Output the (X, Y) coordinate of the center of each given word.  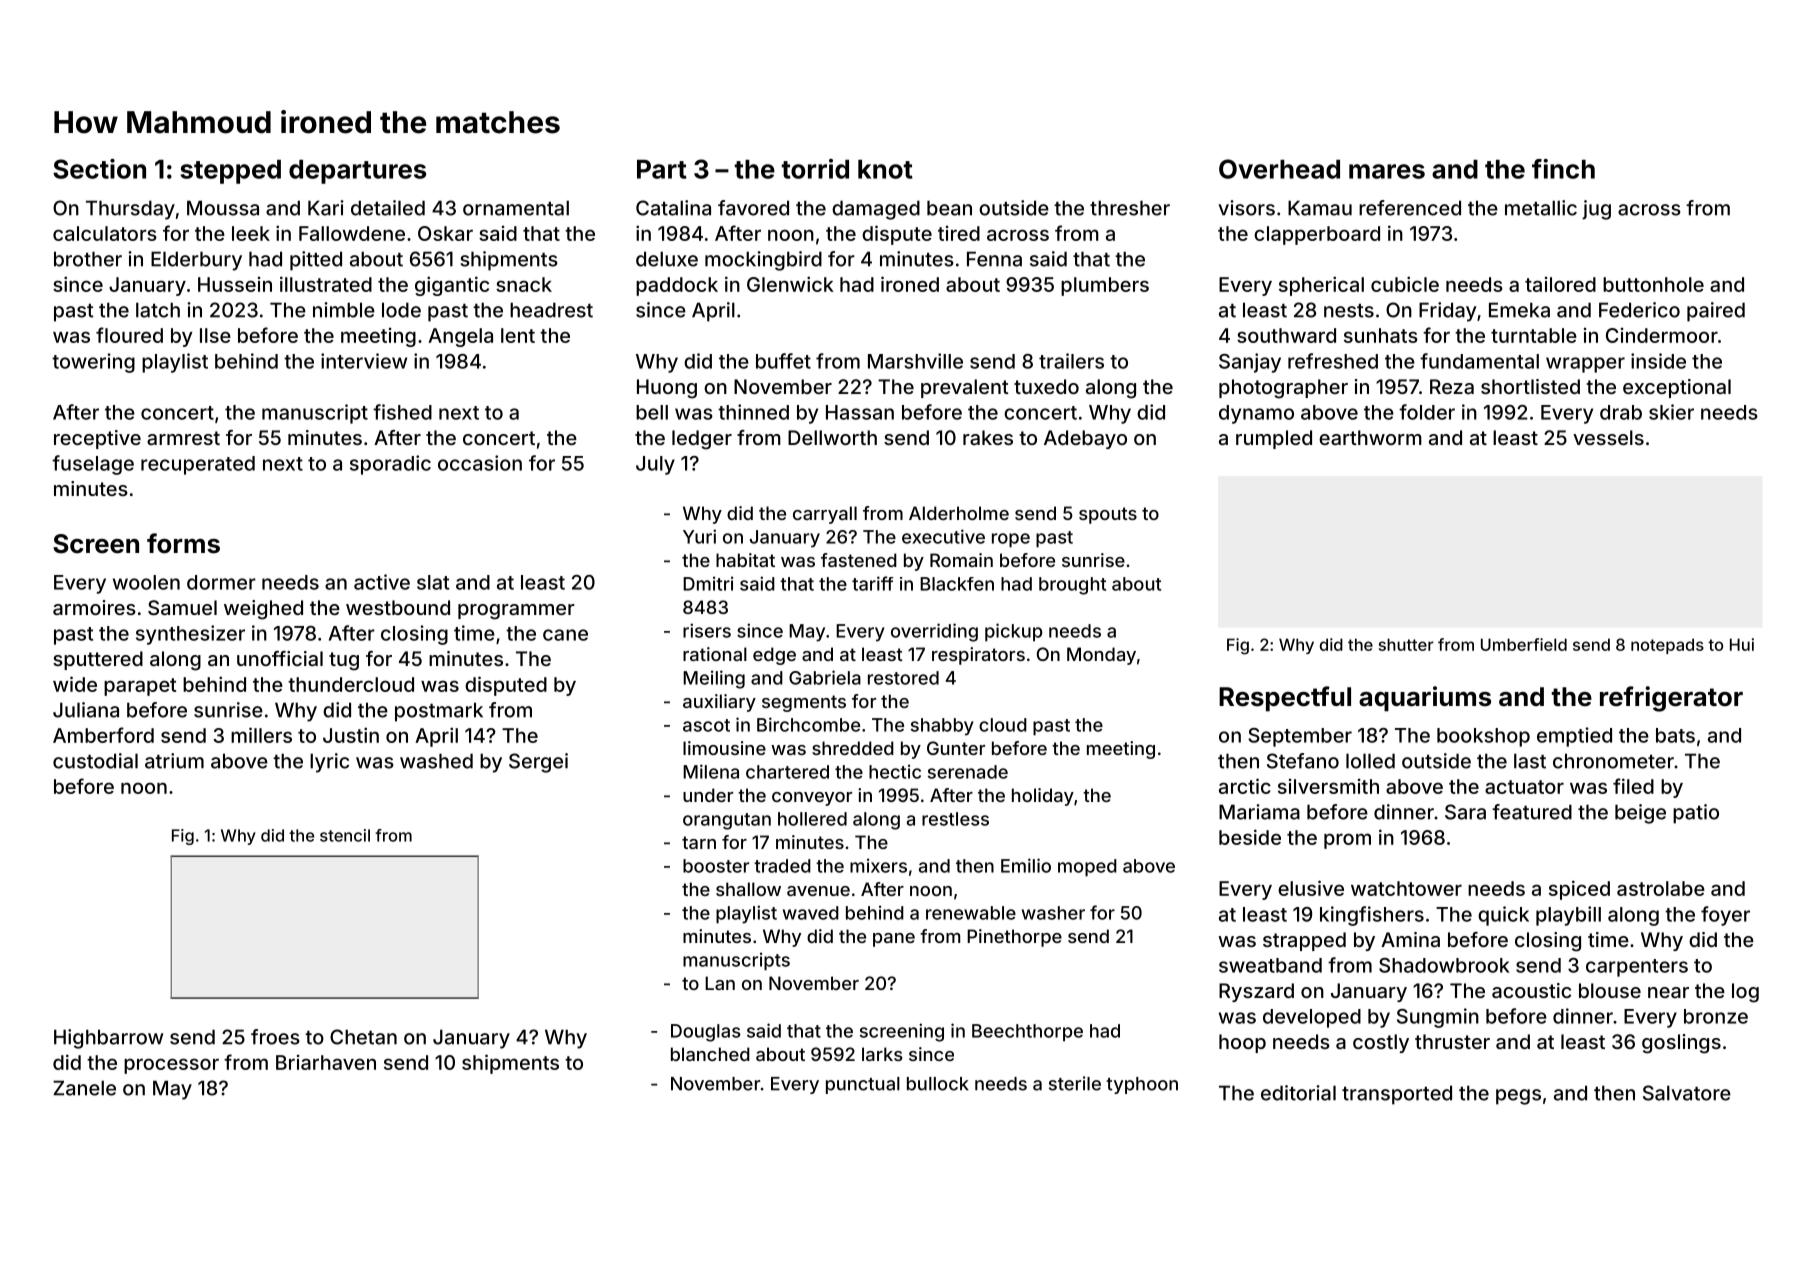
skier (1671, 412)
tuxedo (1046, 386)
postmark (439, 712)
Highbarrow (108, 1039)
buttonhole (1653, 284)
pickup (1013, 632)
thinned (753, 412)
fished (402, 412)
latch (158, 310)
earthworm (1370, 437)
